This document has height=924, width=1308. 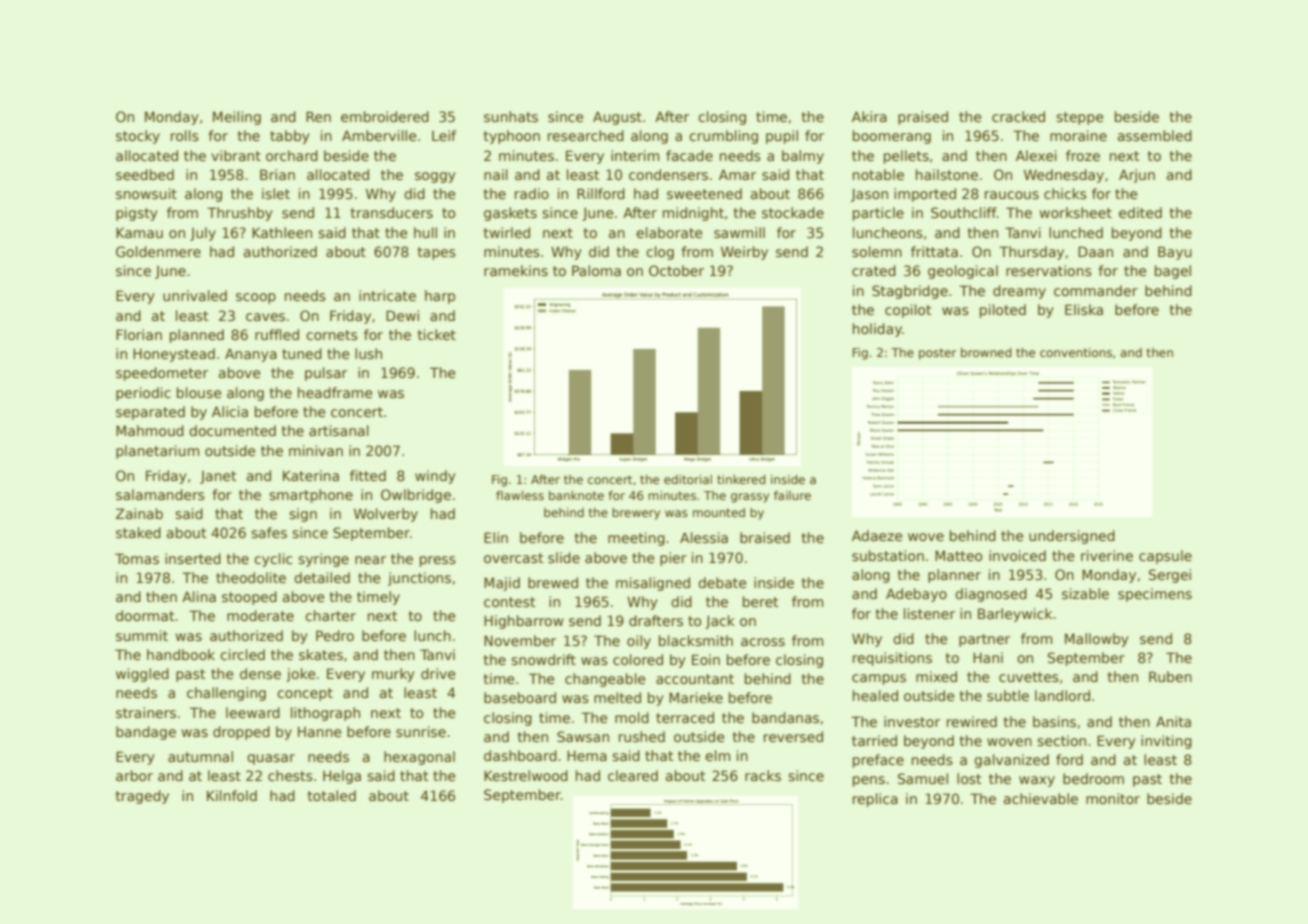 What do you see at coordinates (437, 334) in the document?
I see `ticket` at bounding box center [437, 334].
